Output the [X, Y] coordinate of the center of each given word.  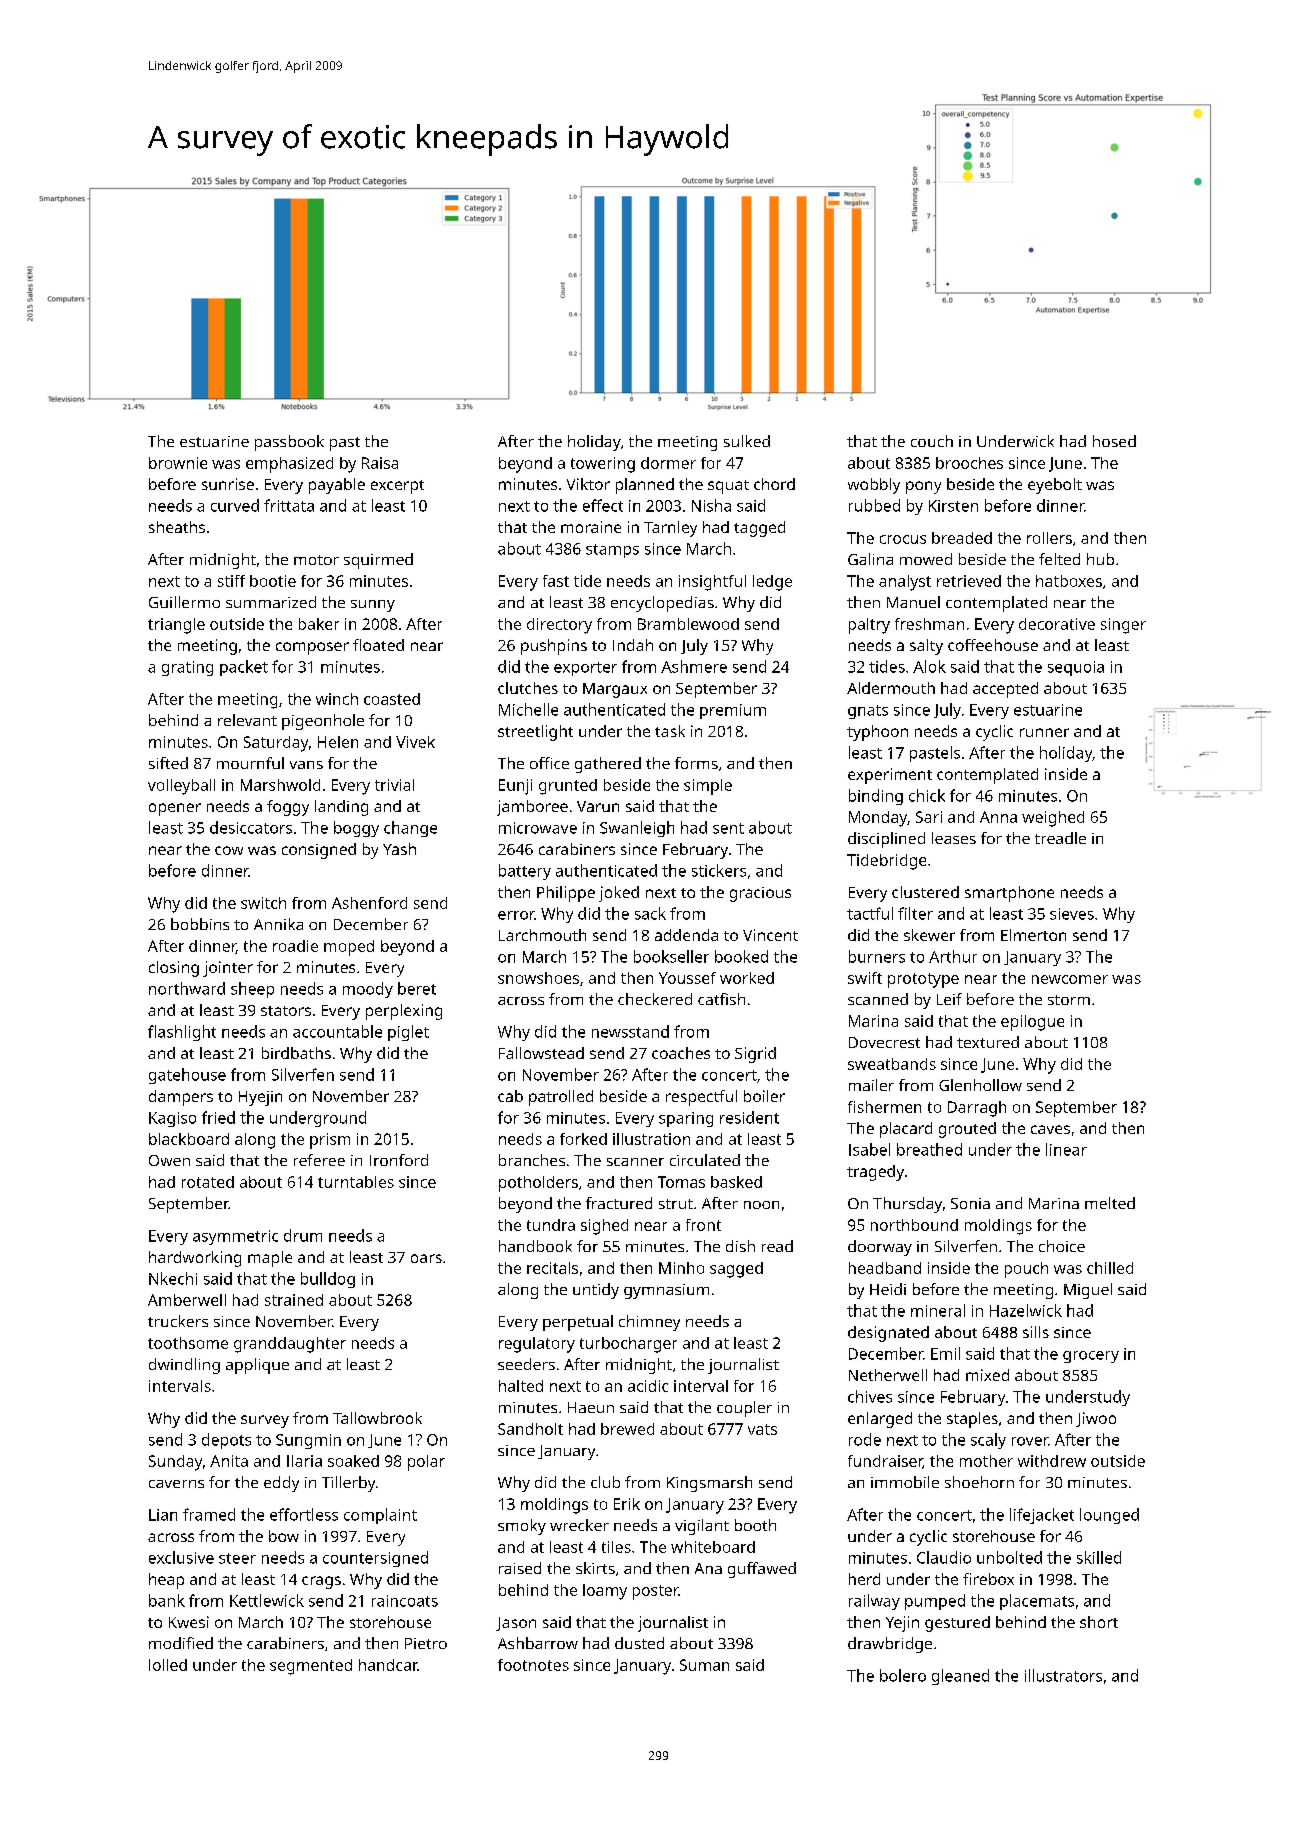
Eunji [515, 787]
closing [174, 969]
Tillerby [348, 1484]
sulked [747, 441]
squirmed [378, 561]
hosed [1114, 441]
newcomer [1070, 979]
